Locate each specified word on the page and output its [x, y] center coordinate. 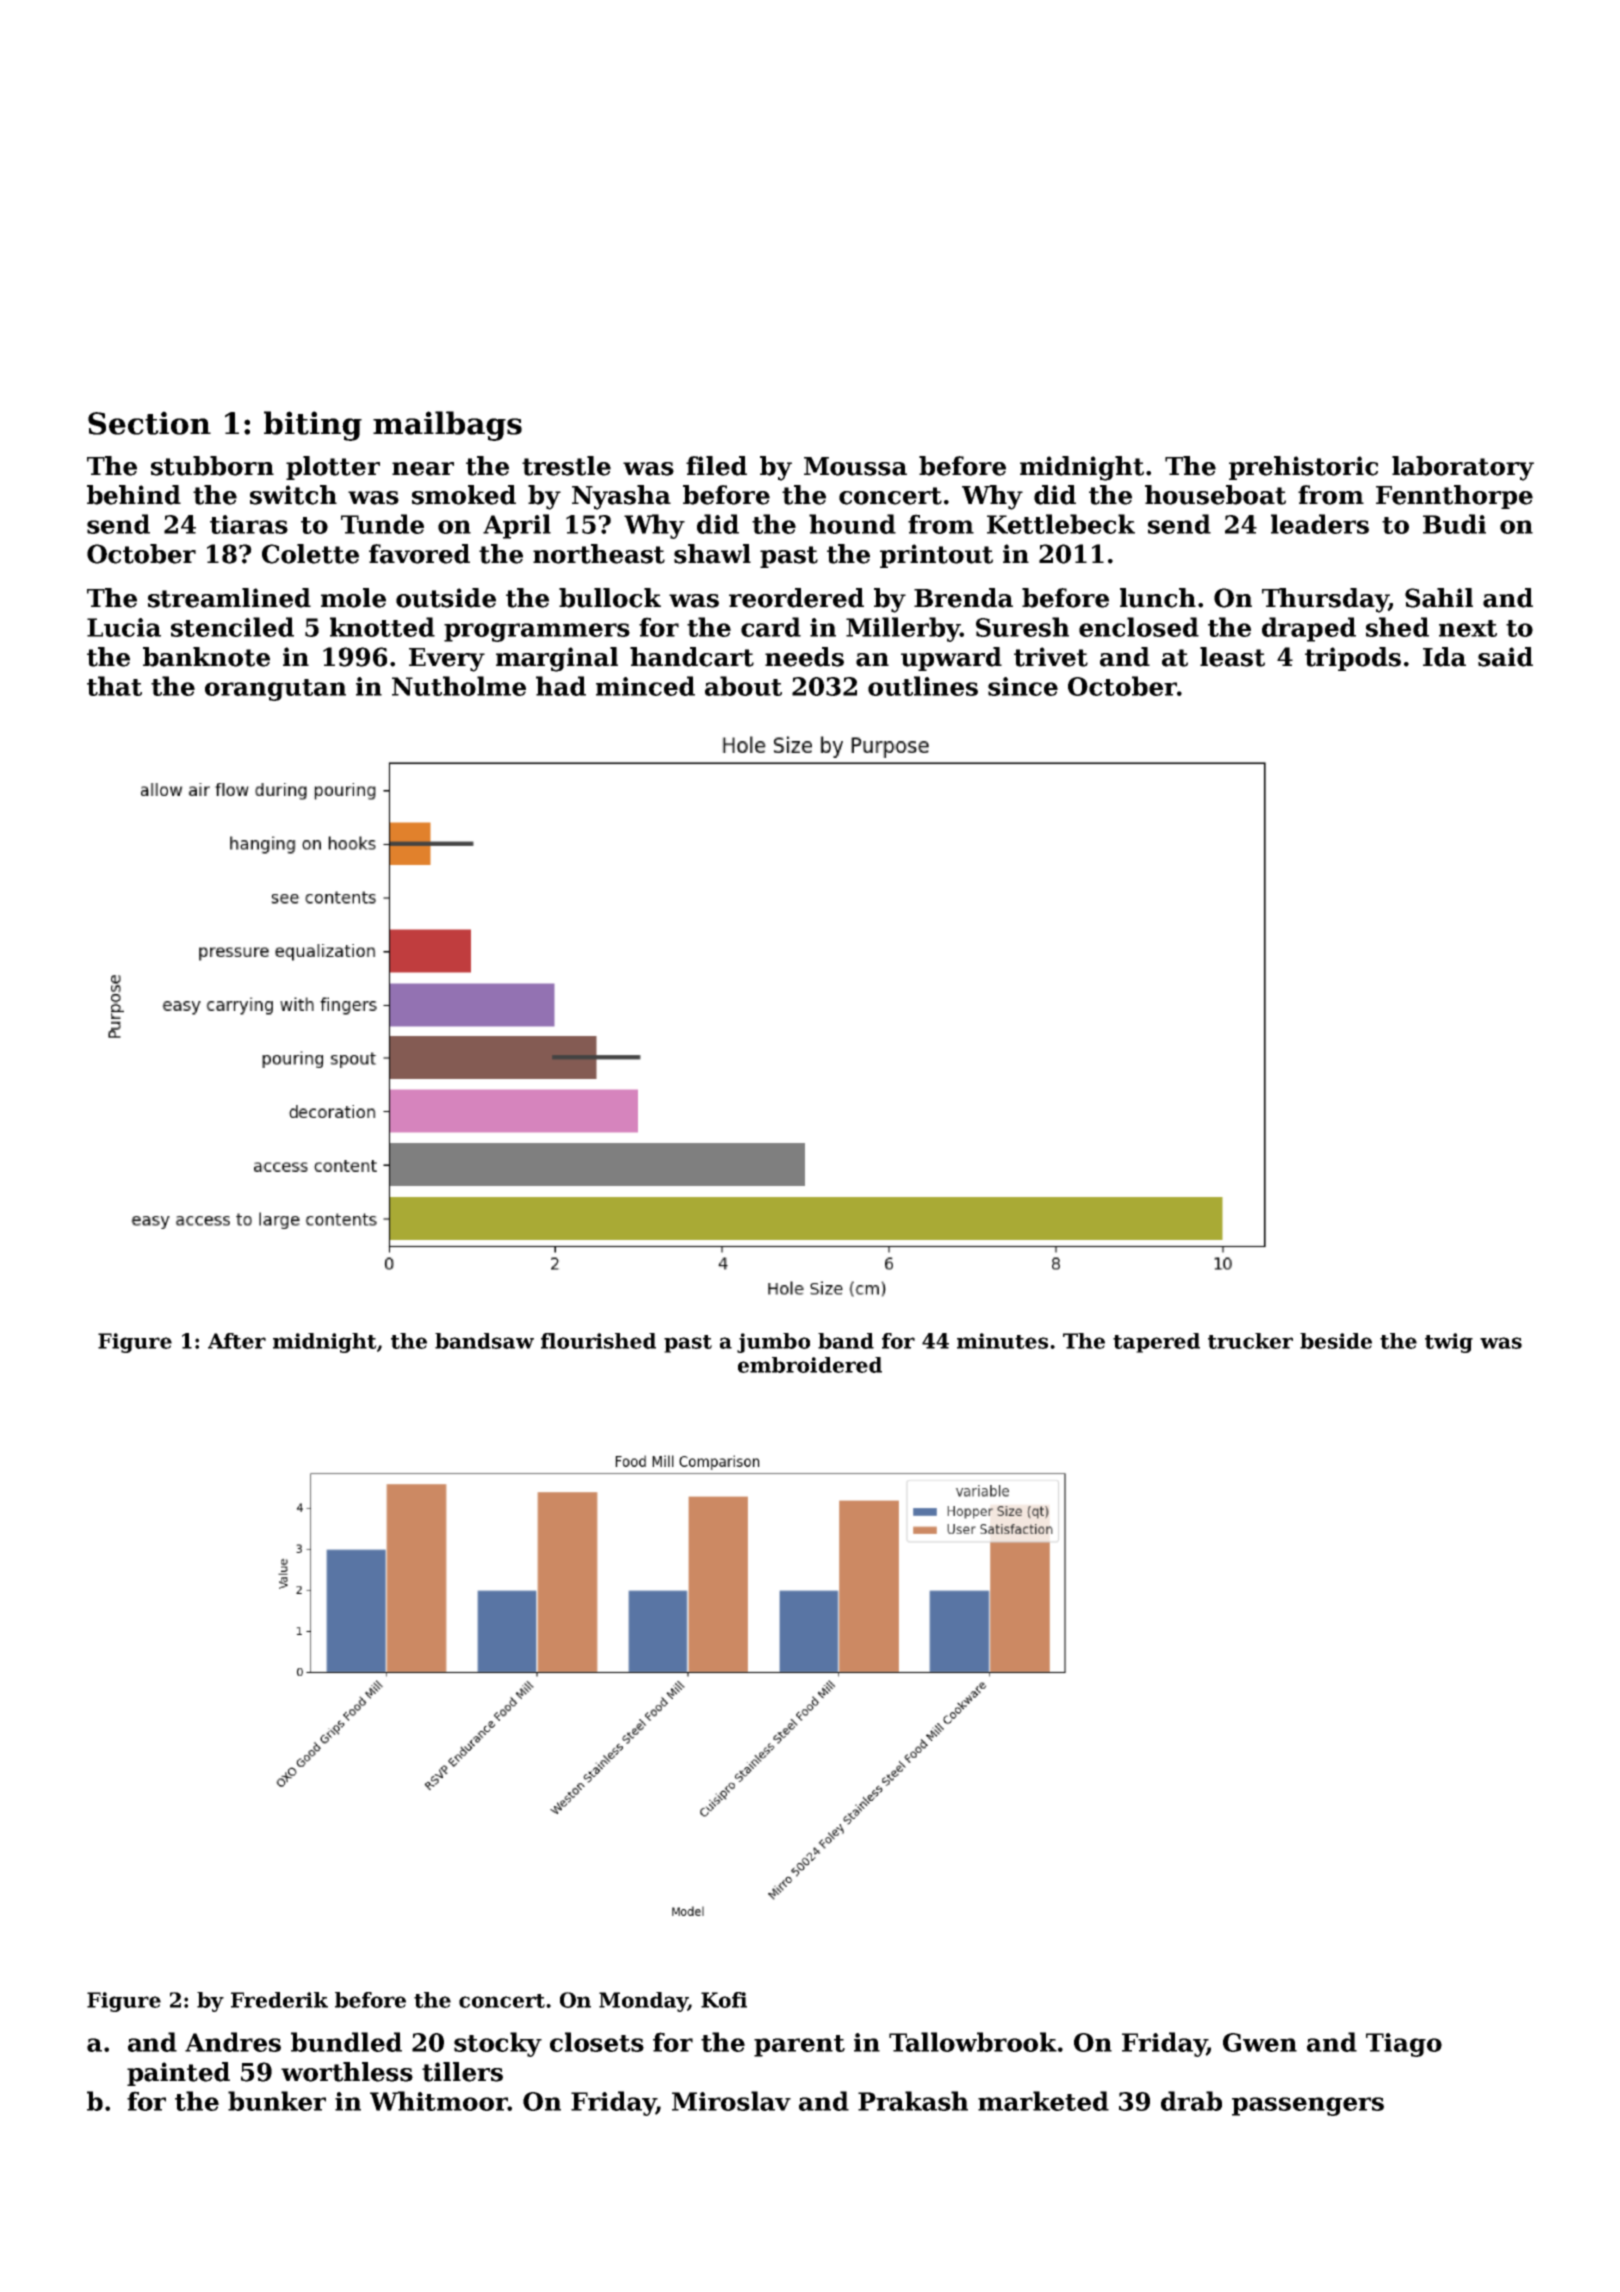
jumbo [773, 1343]
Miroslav [731, 2101]
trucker [1250, 1341]
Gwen [1260, 2042]
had [561, 686]
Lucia [124, 627]
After [237, 1341]
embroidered [810, 1365]
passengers [1308, 2106]
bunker [277, 2101]
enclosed [1139, 627]
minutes [1002, 1341]
